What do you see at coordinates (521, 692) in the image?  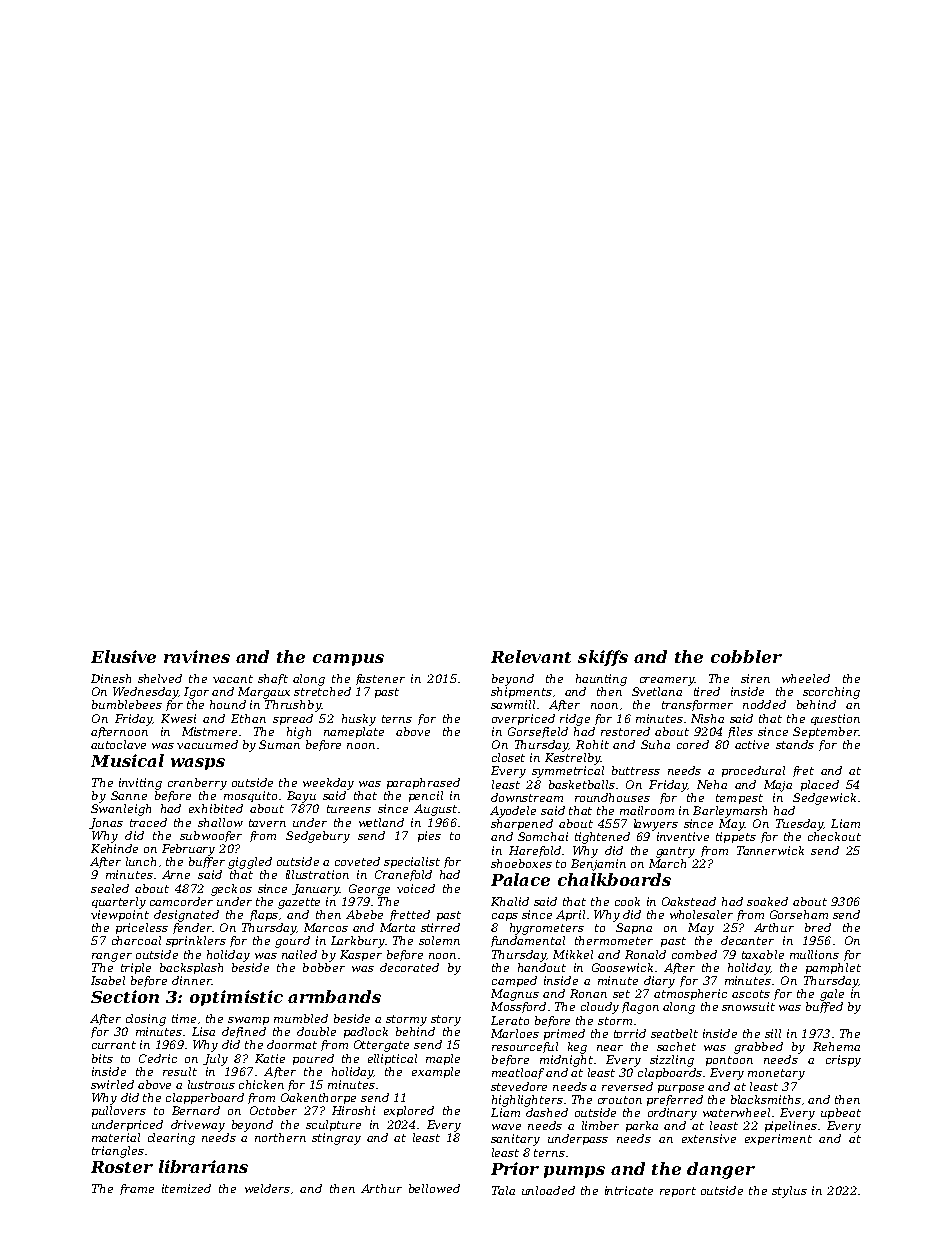 I see `shipments` at bounding box center [521, 692].
